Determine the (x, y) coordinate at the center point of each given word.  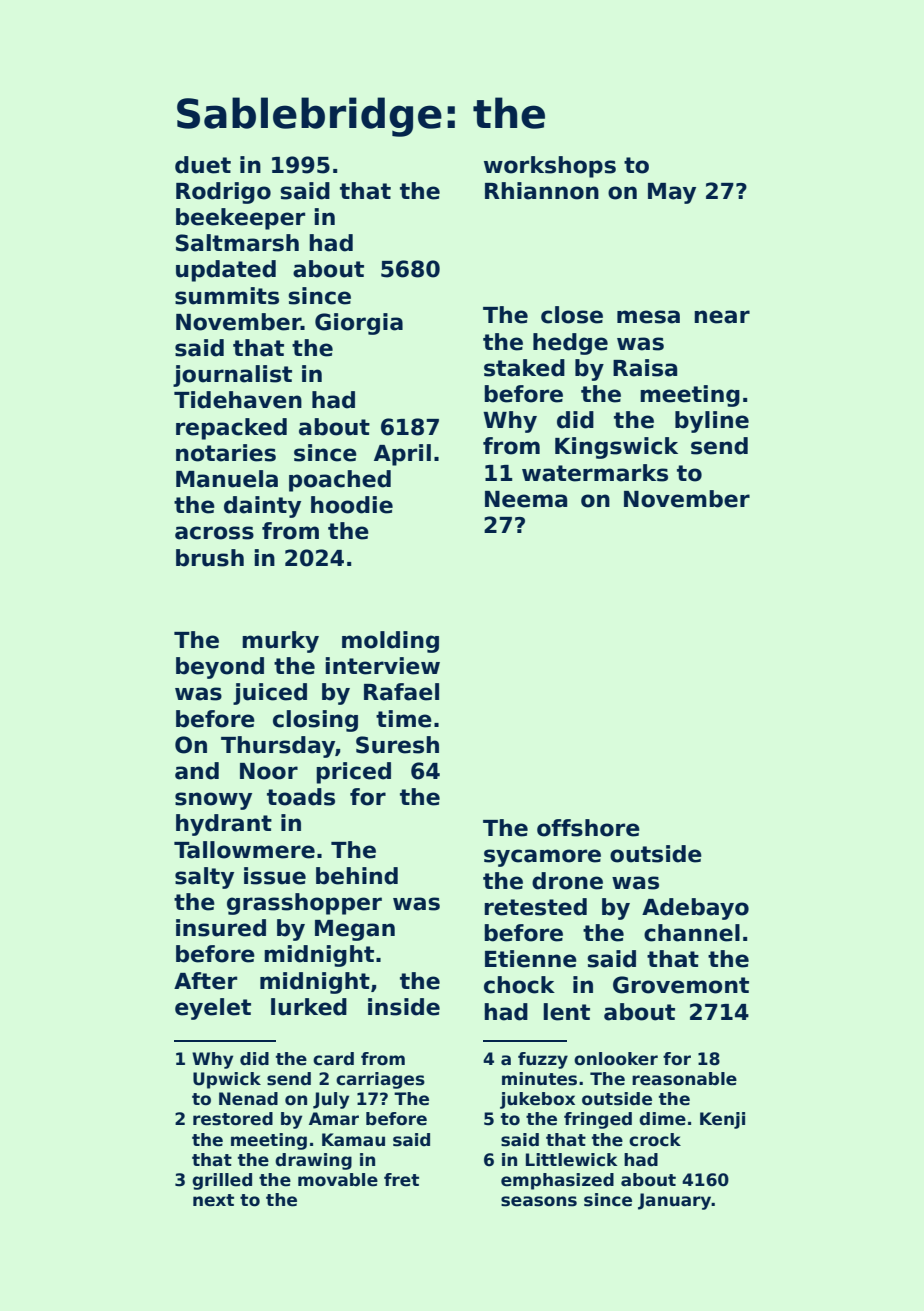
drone (567, 881)
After (205, 981)
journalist (232, 376)
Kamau (353, 1140)
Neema (526, 499)
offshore (588, 828)
